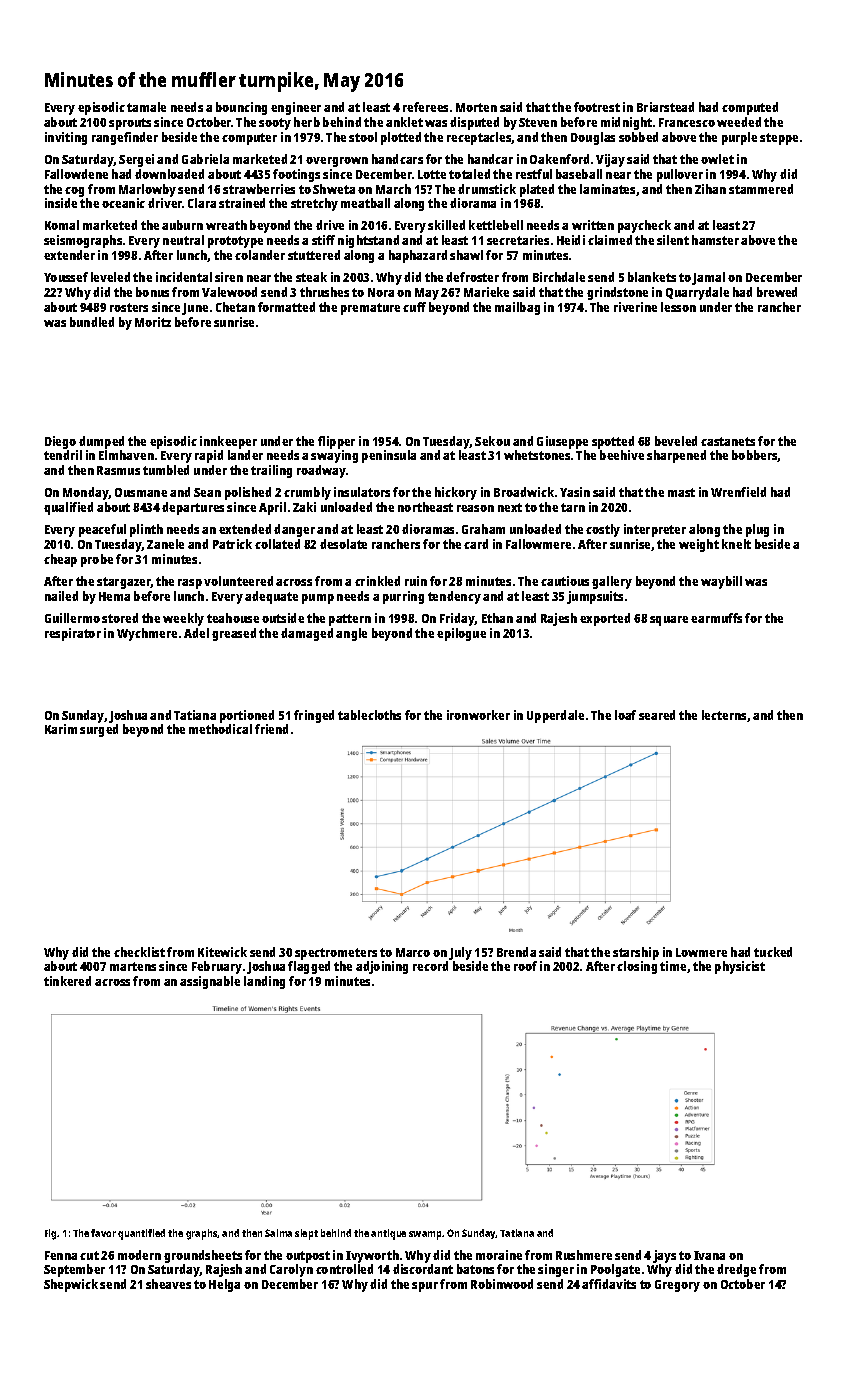 The height and width of the screenshot is (1400, 849). Describe the element at coordinates (534, 174) in the screenshot. I see `restful` at that location.
